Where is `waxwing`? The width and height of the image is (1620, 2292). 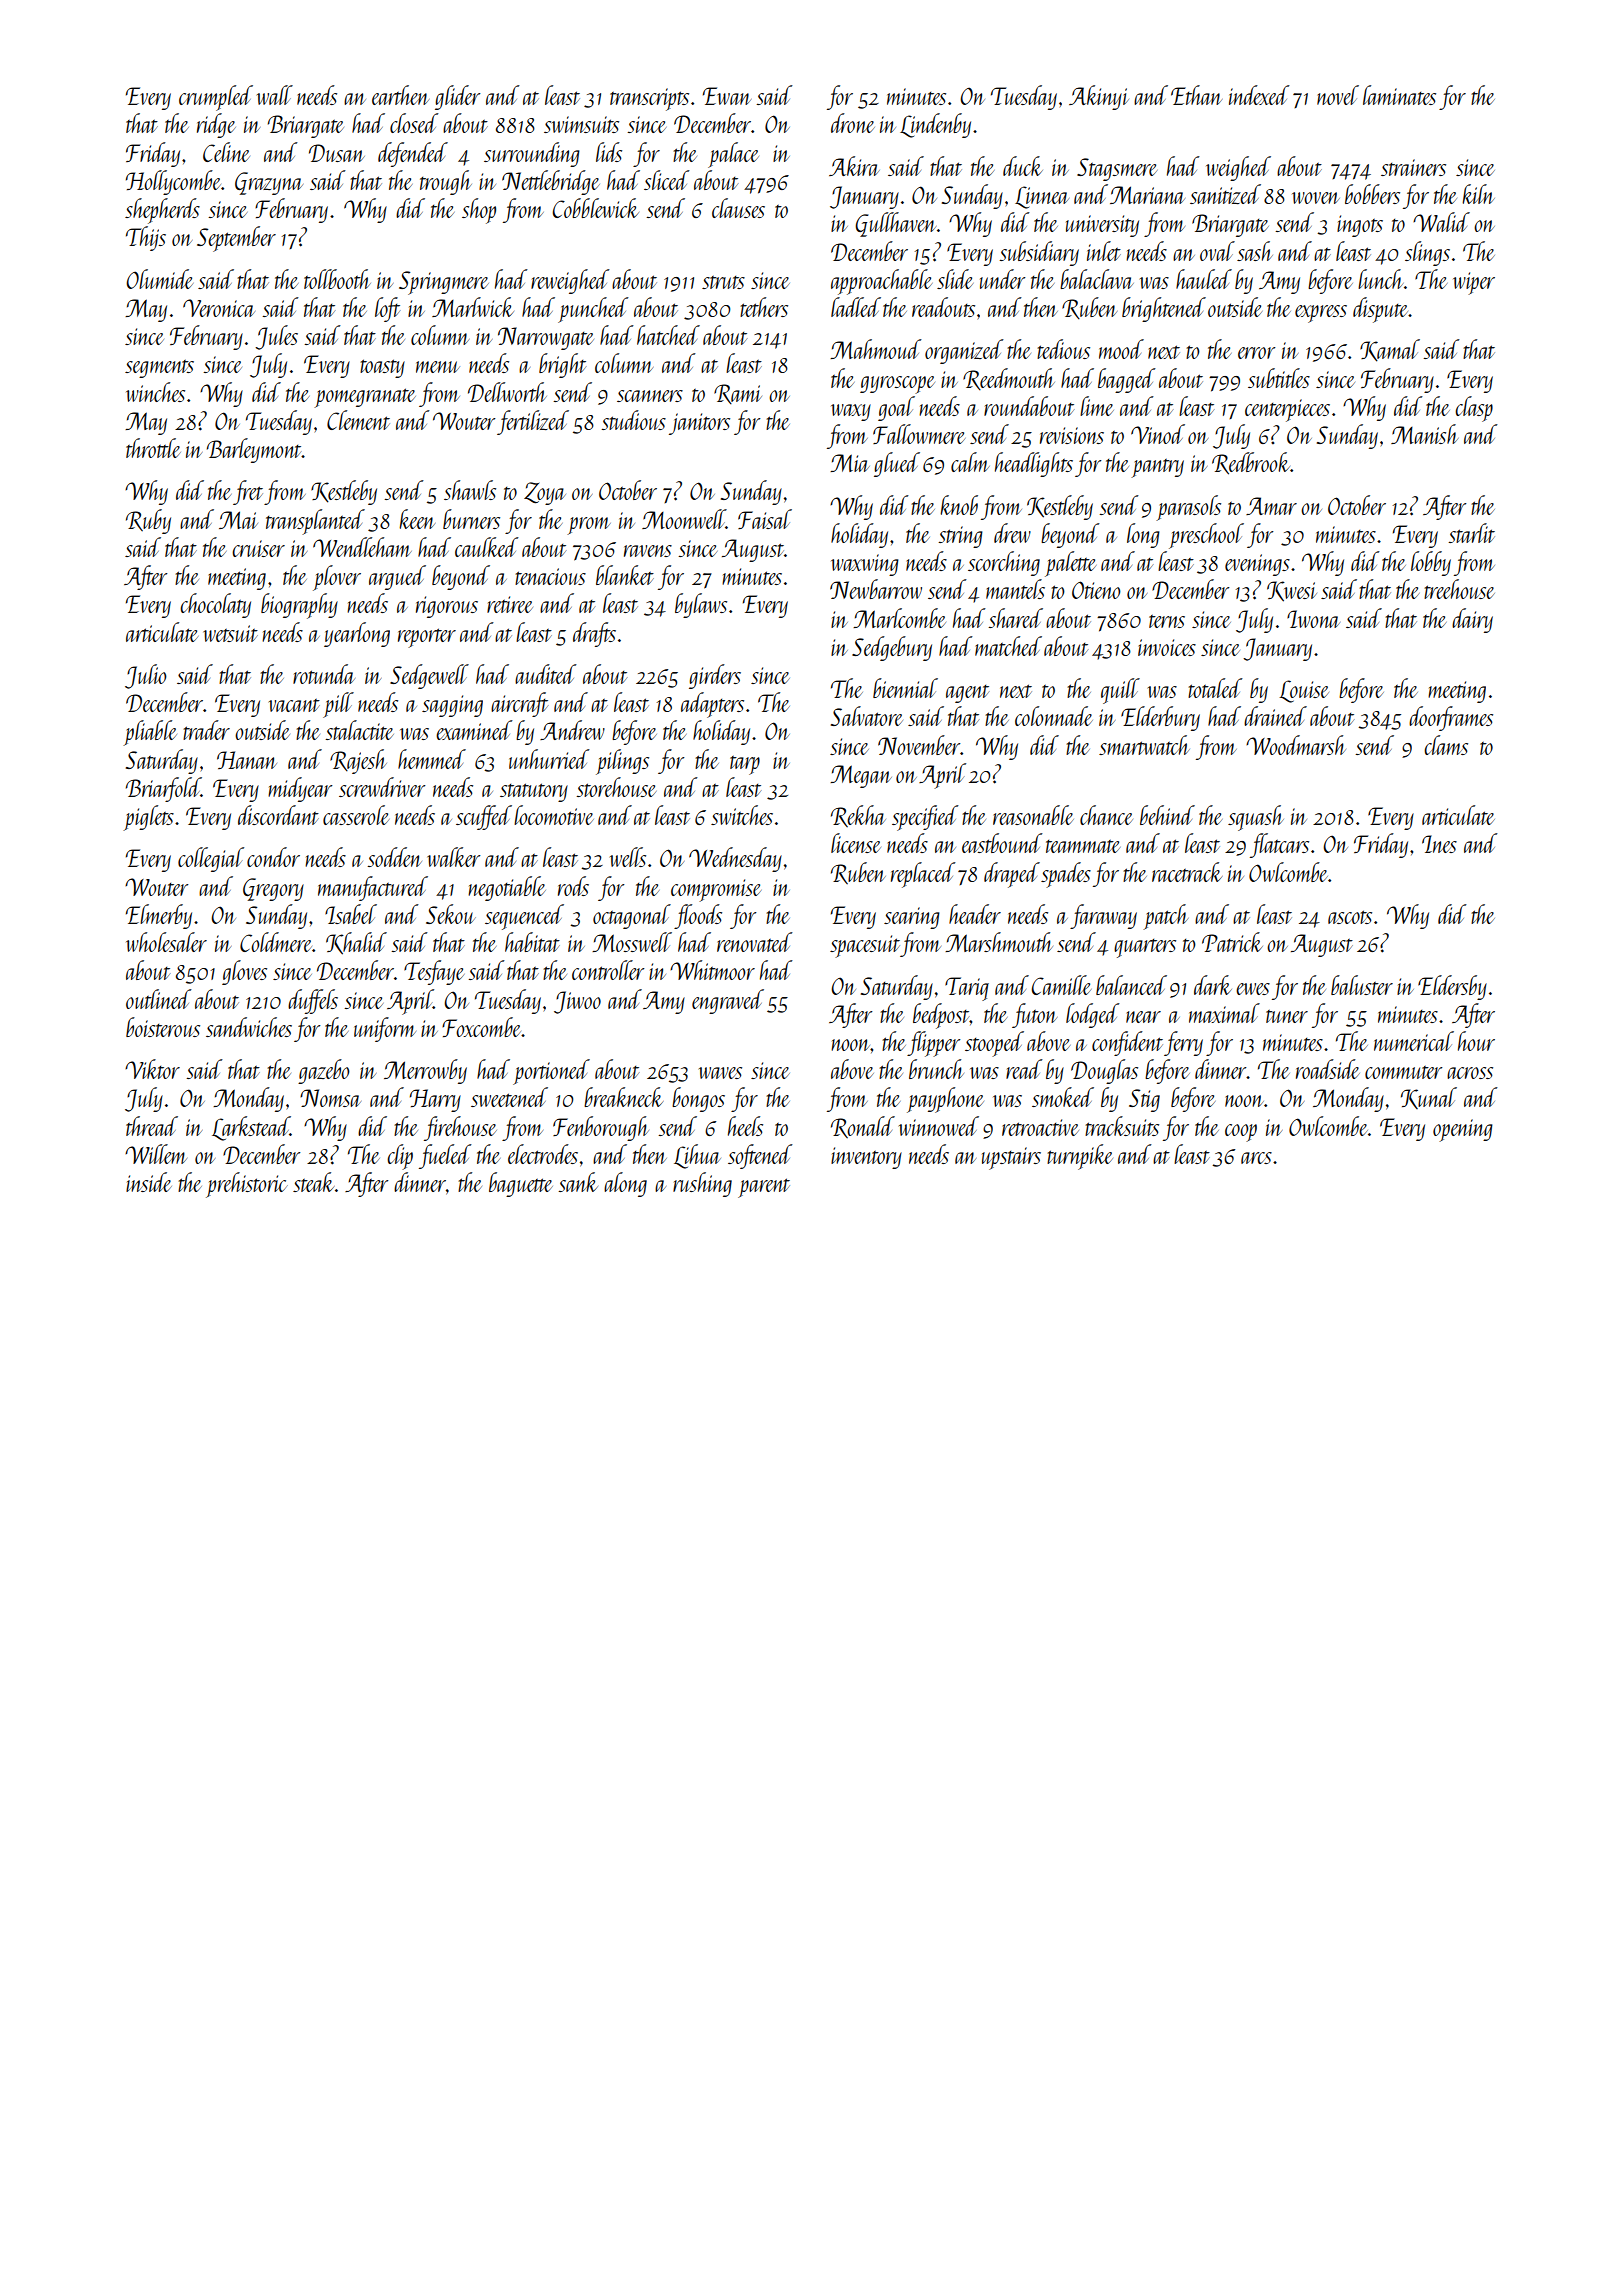 waxwing is located at coordinates (865, 565).
